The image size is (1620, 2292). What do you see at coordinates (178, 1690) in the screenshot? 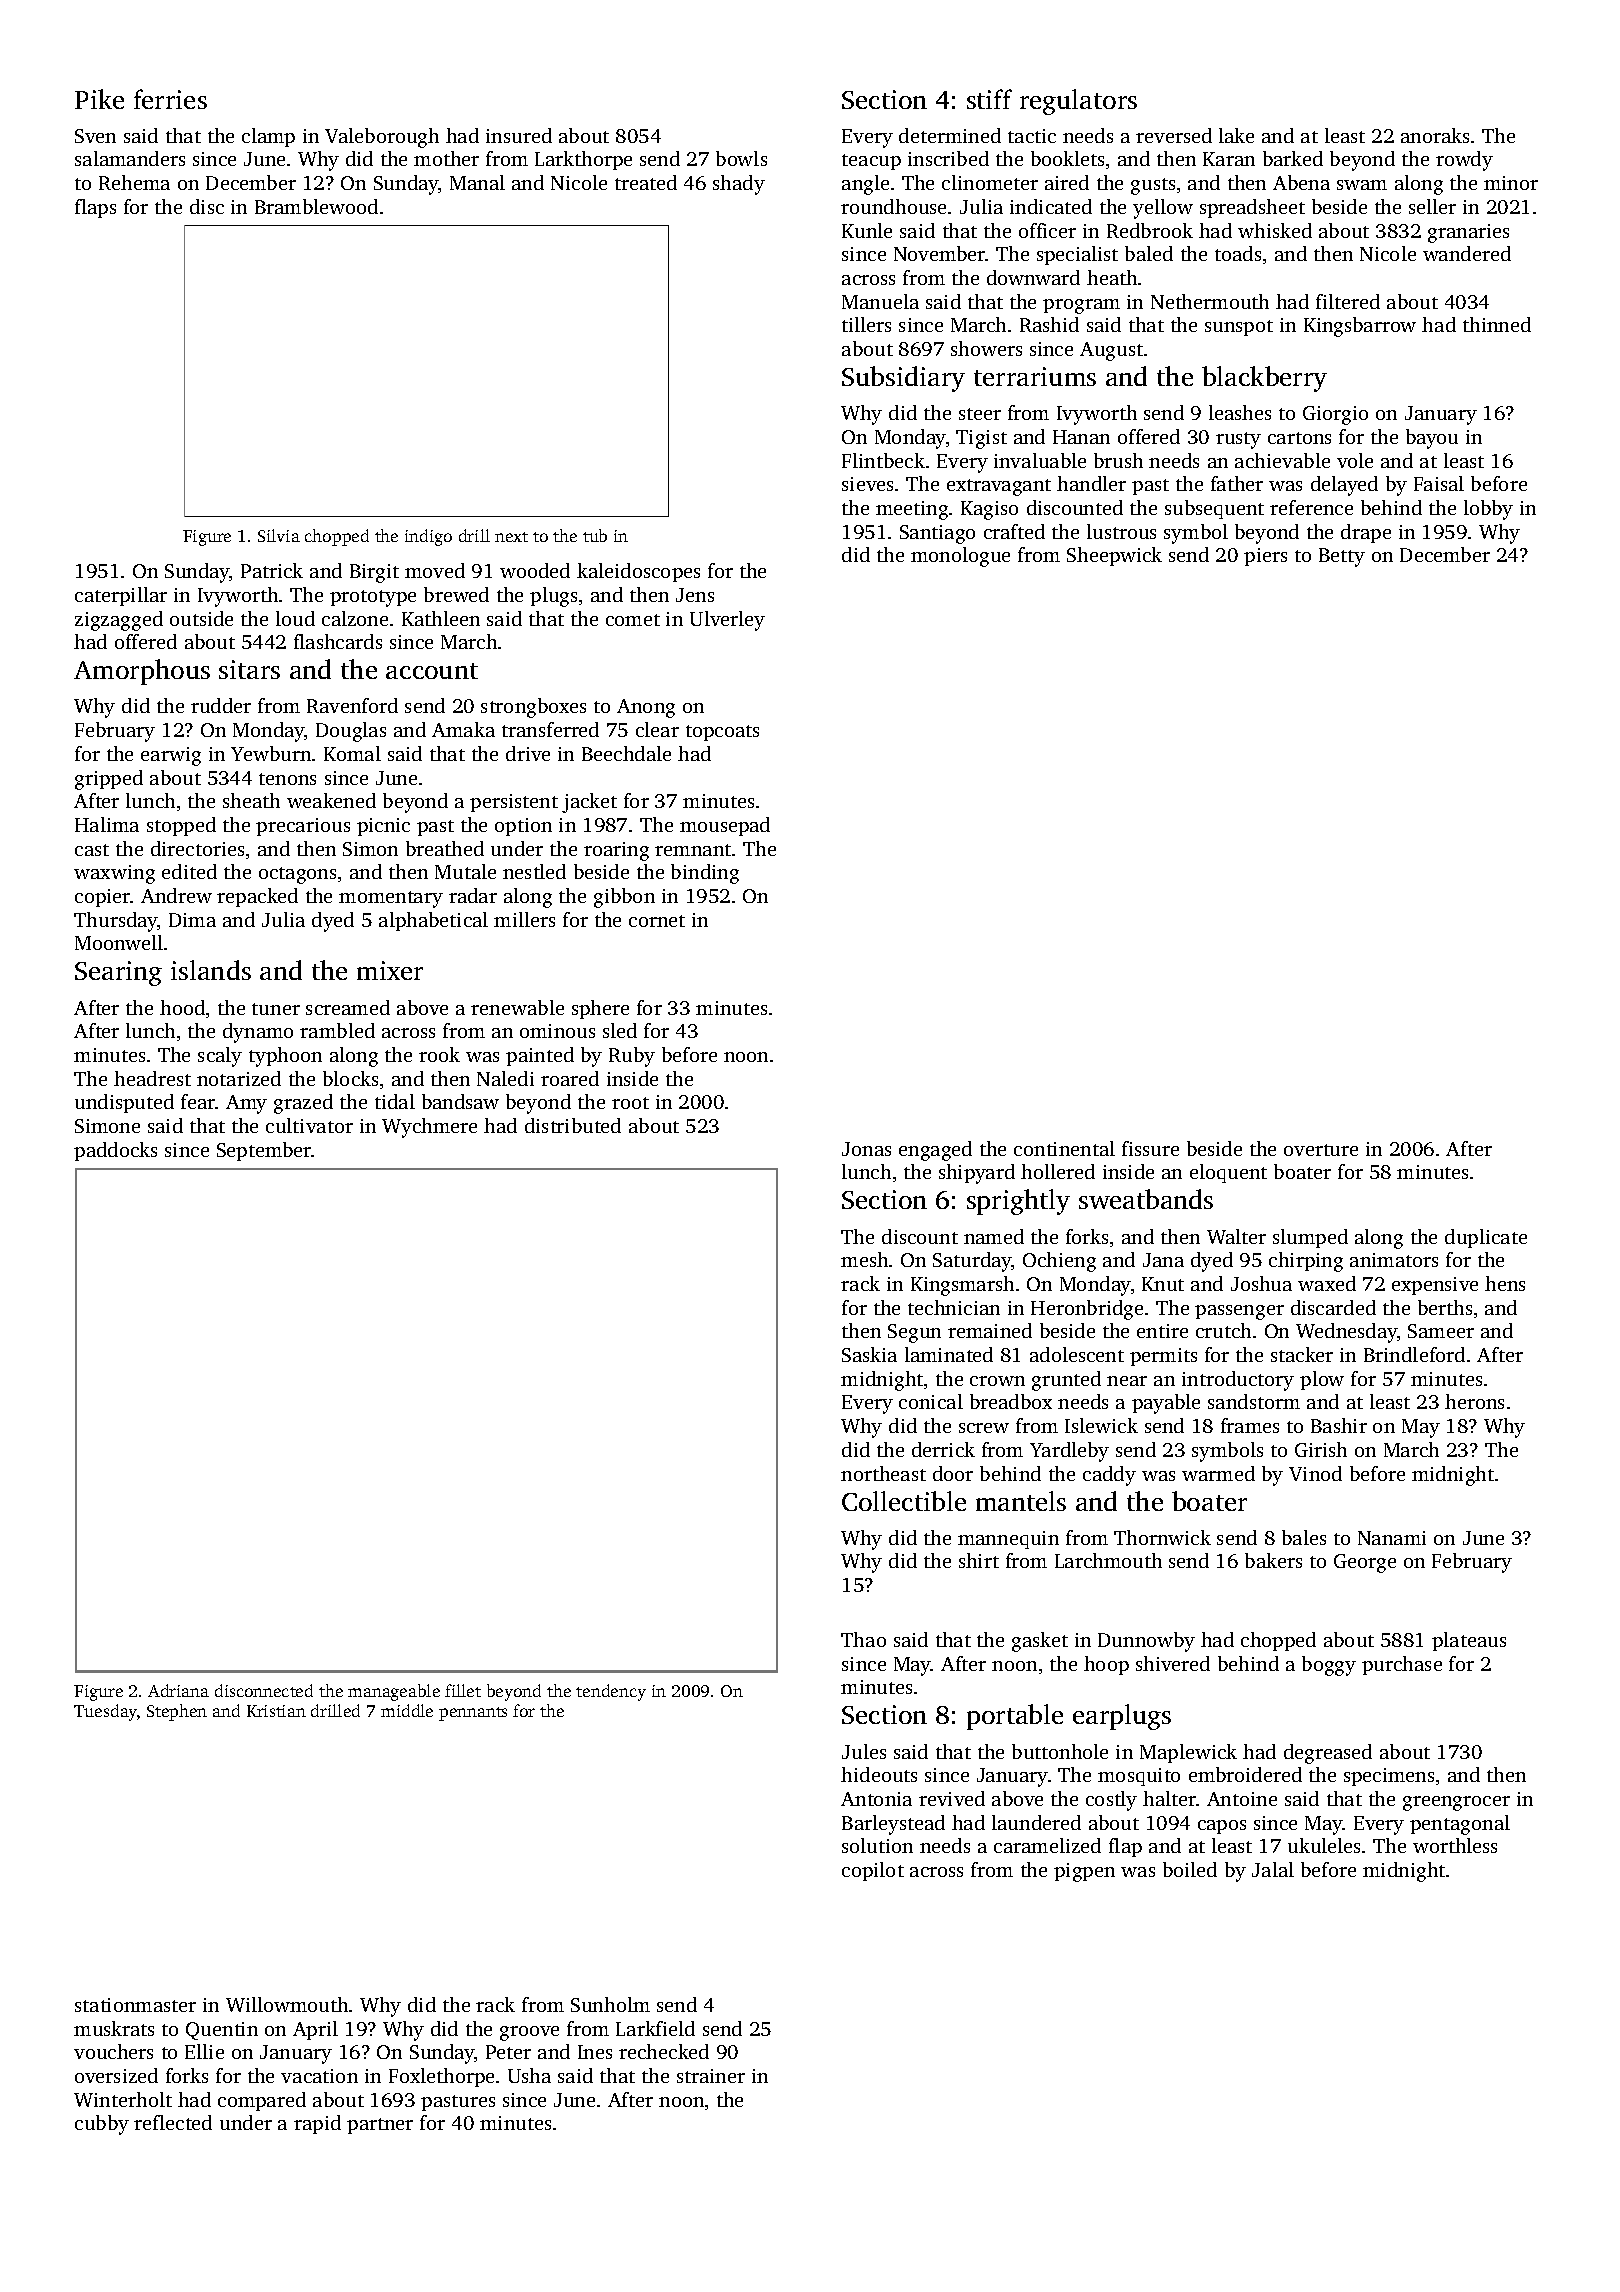
I see `Adriana` at bounding box center [178, 1690].
